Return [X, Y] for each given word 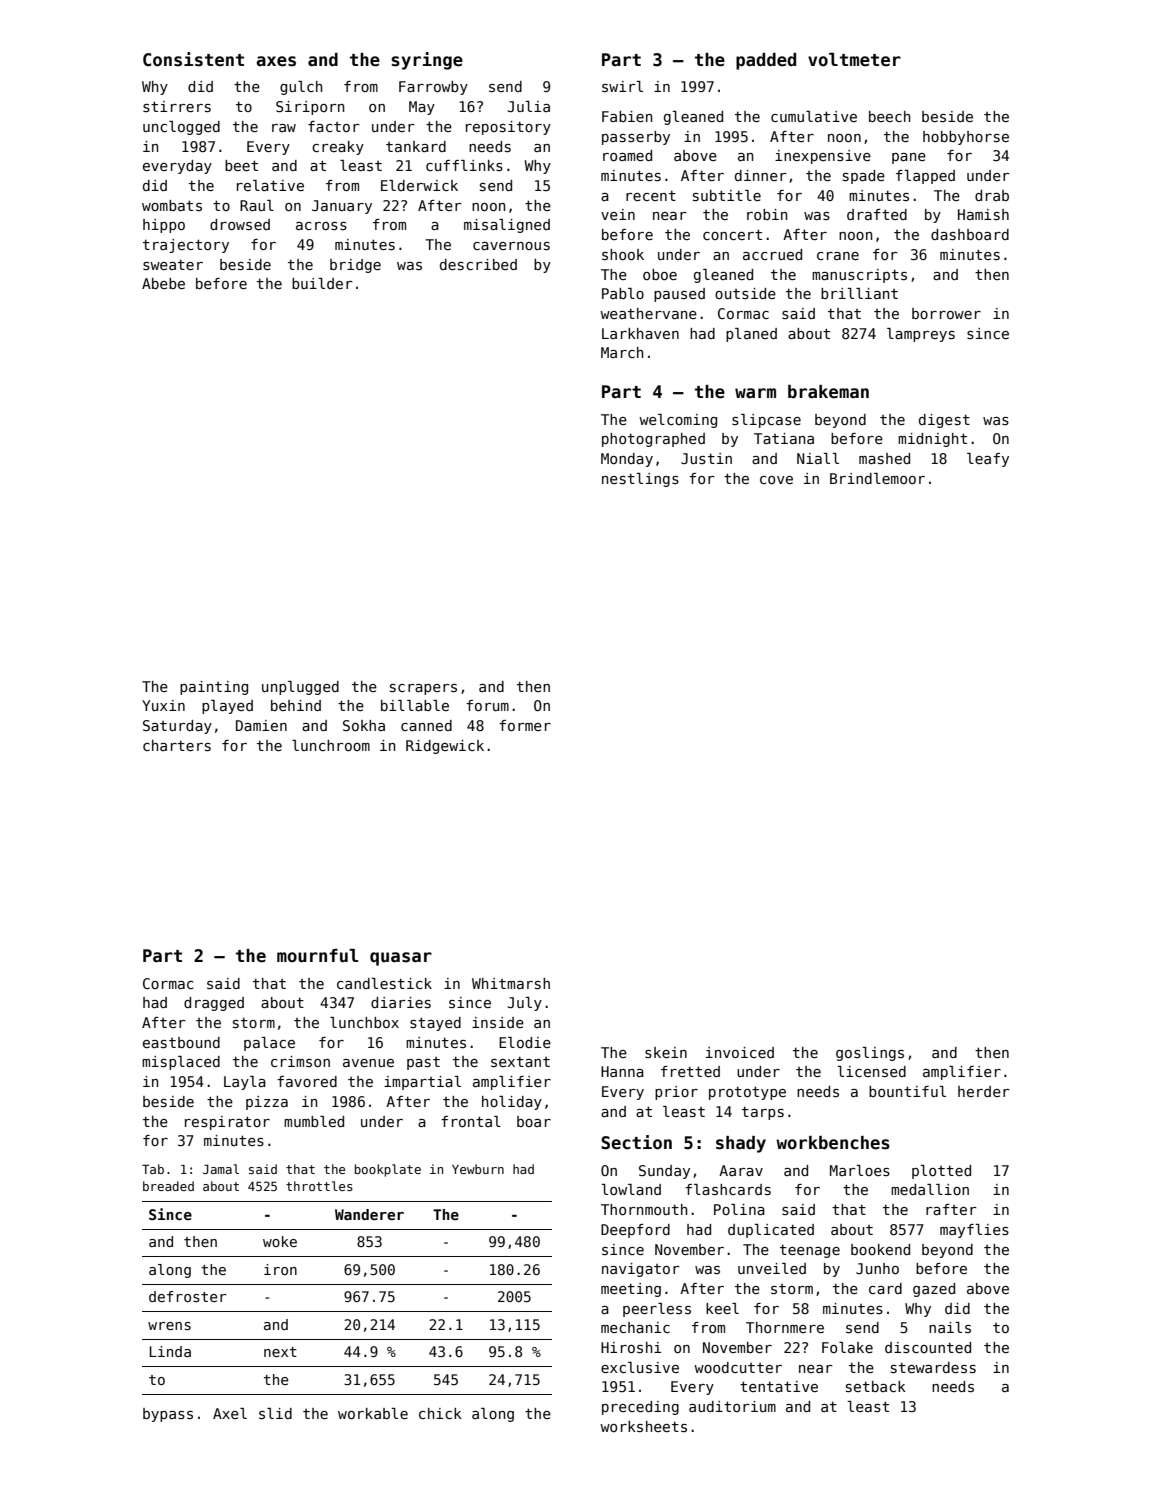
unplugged [300, 688]
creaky [338, 148]
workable [373, 1413]
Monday [627, 460]
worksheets [643, 1426]
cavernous [511, 246]
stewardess [933, 1367]
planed [751, 335]
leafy [988, 460]
